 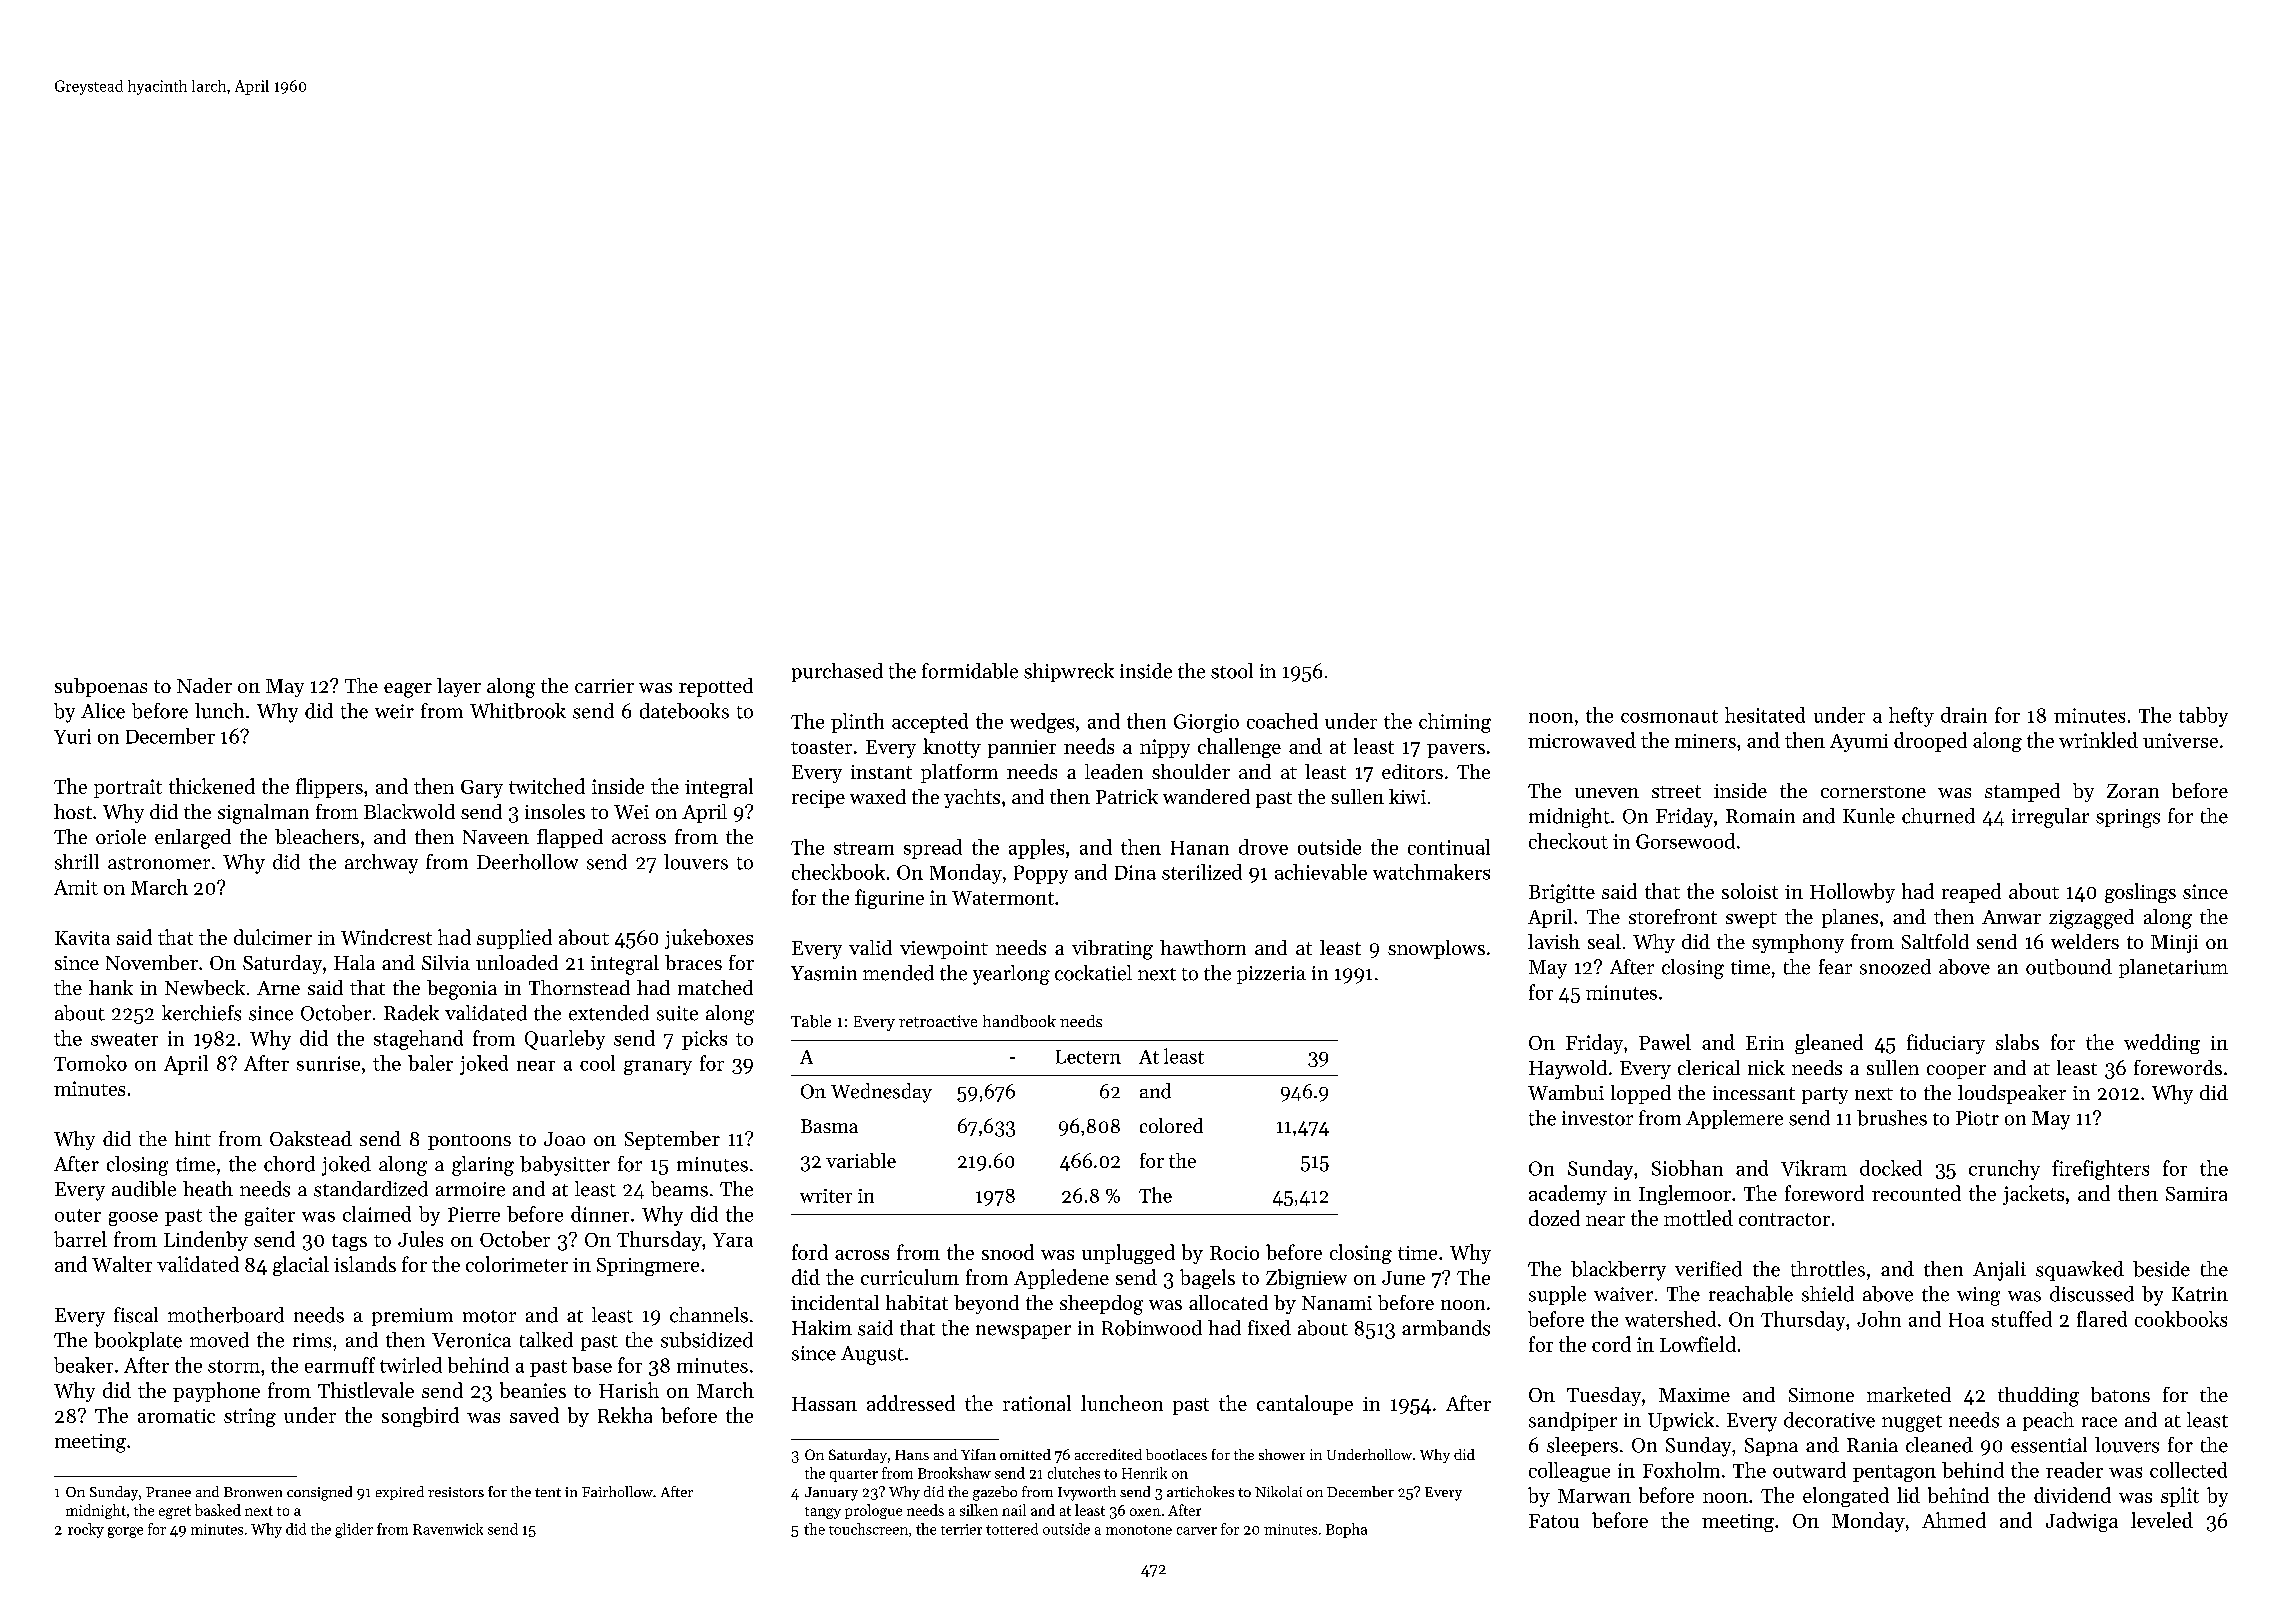 I want to click on wedding, so click(x=2162, y=1044).
